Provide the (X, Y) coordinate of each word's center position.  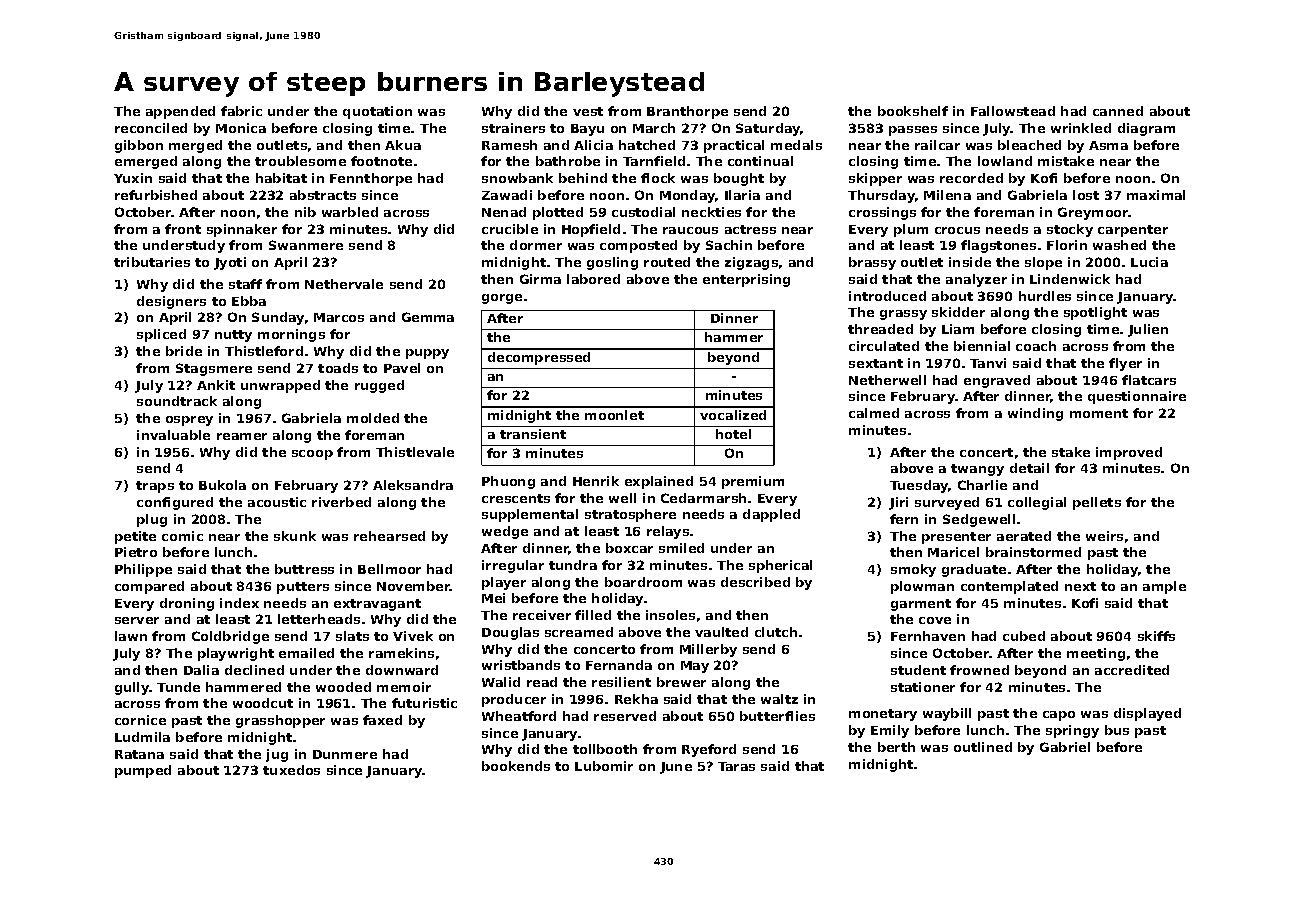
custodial (643, 212)
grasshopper (280, 721)
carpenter (1133, 231)
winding (1035, 414)
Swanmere (306, 245)
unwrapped (280, 386)
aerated (1024, 536)
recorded (971, 178)
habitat (281, 178)
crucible (510, 229)
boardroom (643, 582)
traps (155, 487)
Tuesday (919, 486)
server (137, 620)
